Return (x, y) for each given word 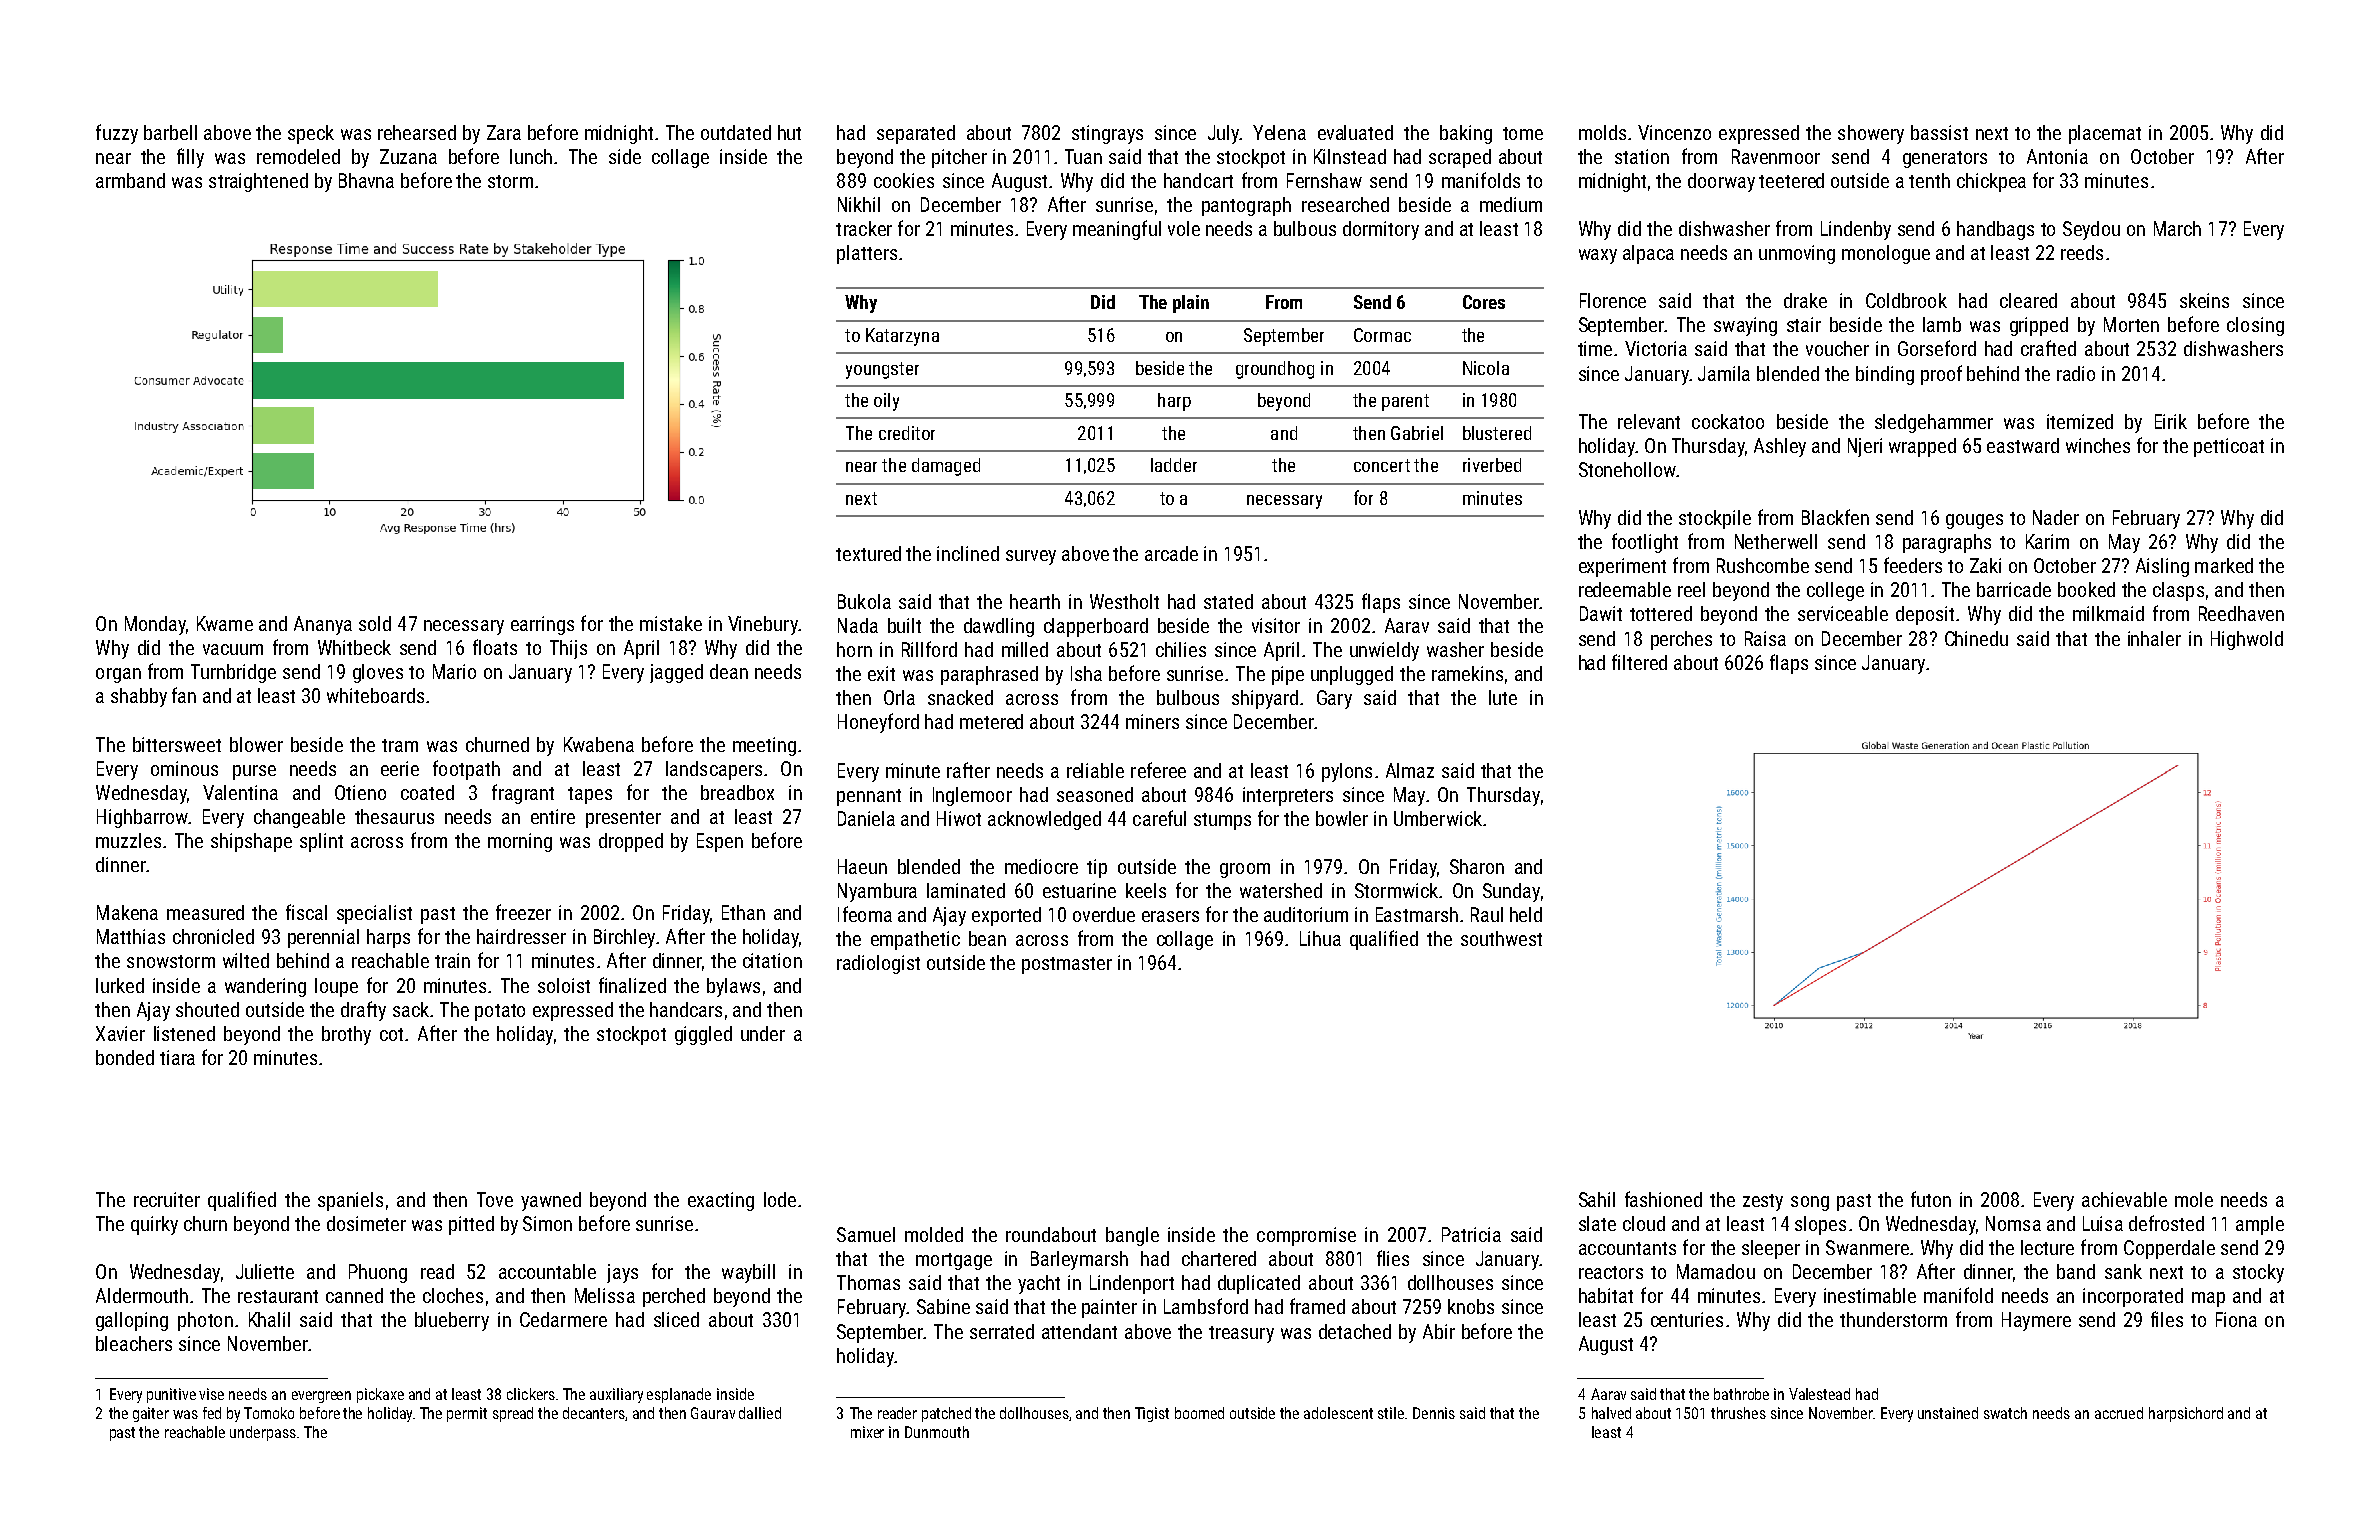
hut (789, 132)
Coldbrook (1906, 300)
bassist (1939, 132)
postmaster (1067, 965)
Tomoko (269, 1413)
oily (886, 402)
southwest (1501, 938)
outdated (736, 132)
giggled (703, 1035)
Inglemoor (972, 796)
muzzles (128, 840)
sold (375, 623)
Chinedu (1976, 638)
